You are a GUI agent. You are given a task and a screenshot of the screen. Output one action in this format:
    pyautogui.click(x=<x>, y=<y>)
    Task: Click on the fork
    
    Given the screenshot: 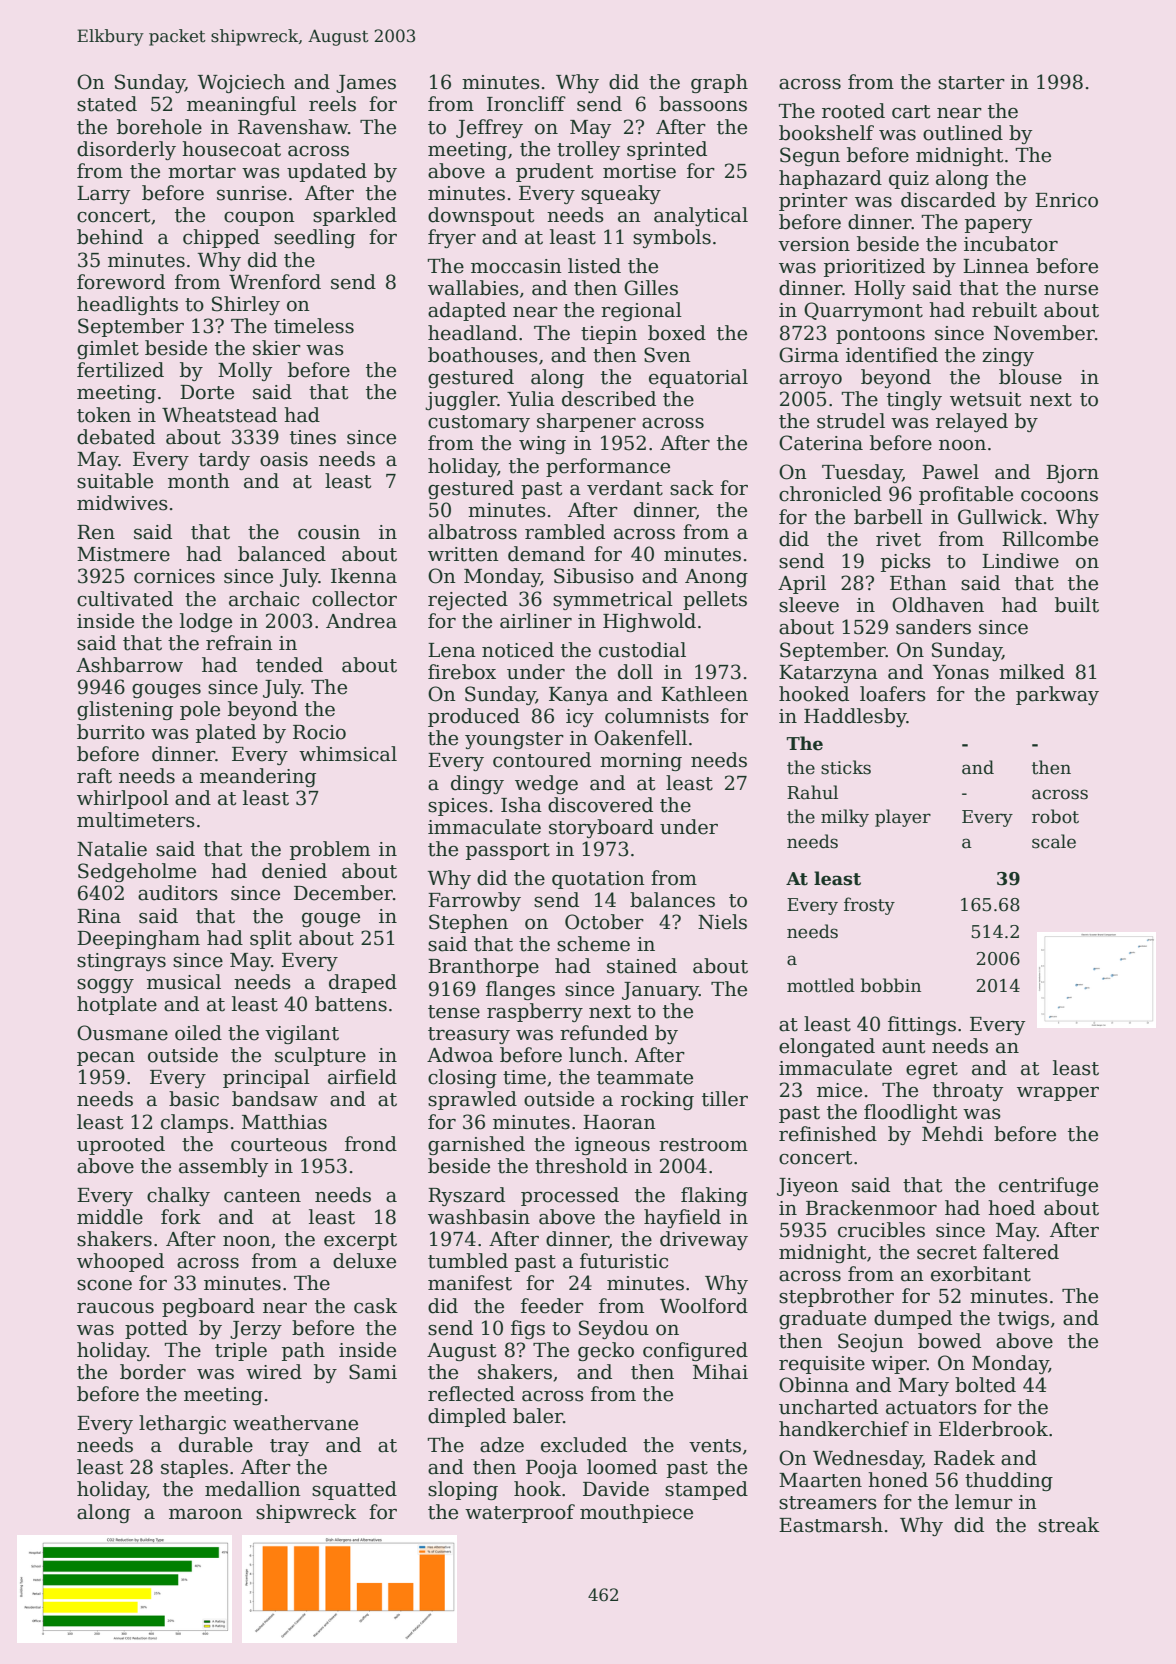 What is the action you would take?
    pyautogui.click(x=181, y=1217)
